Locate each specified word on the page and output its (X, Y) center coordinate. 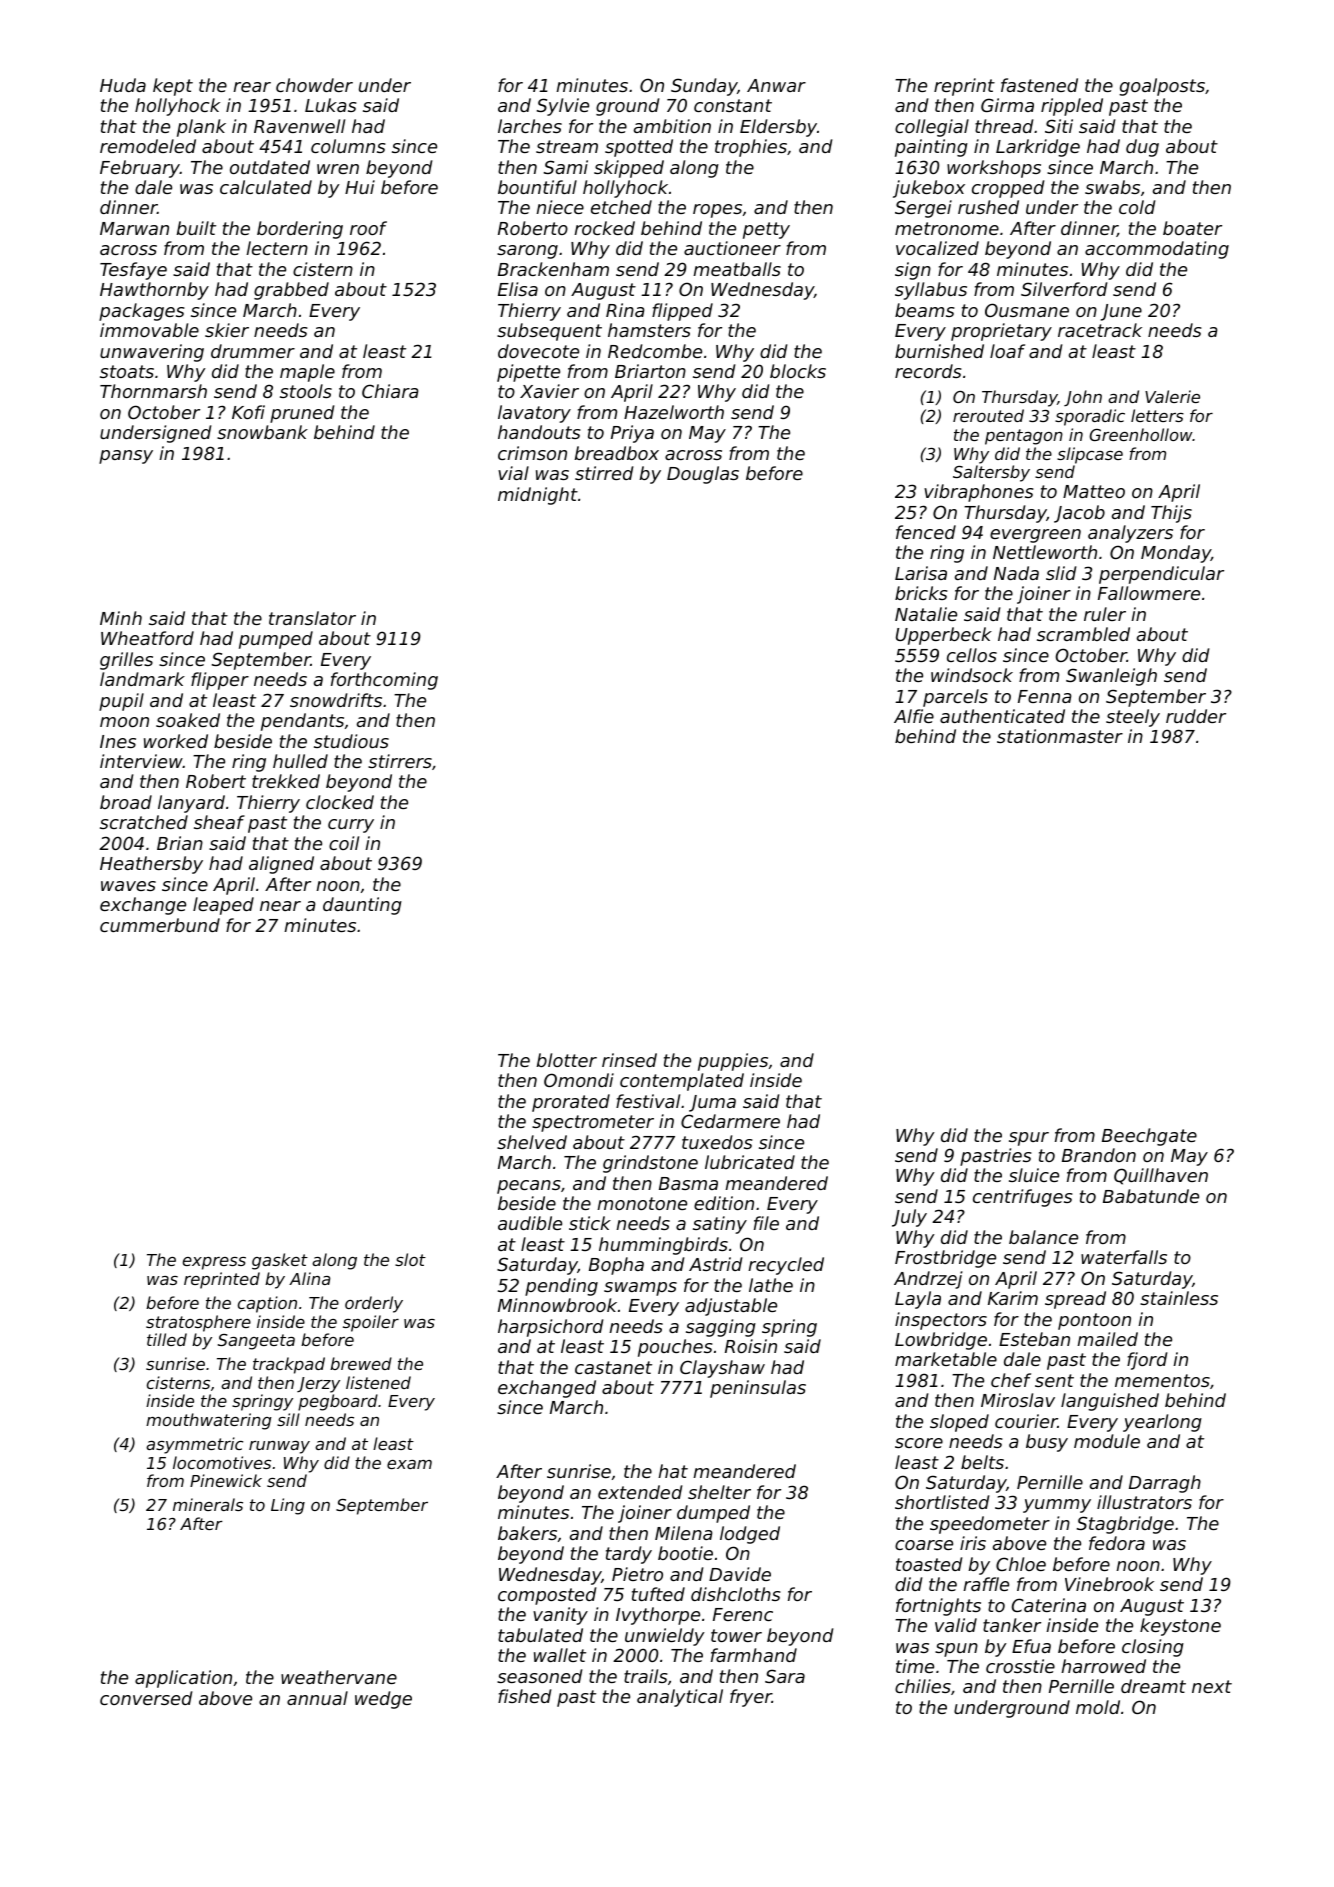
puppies (733, 1062)
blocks (798, 371)
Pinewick (226, 1480)
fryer (751, 1698)
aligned (281, 865)
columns (348, 146)
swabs (1112, 187)
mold (1098, 1707)
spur (1029, 1139)
